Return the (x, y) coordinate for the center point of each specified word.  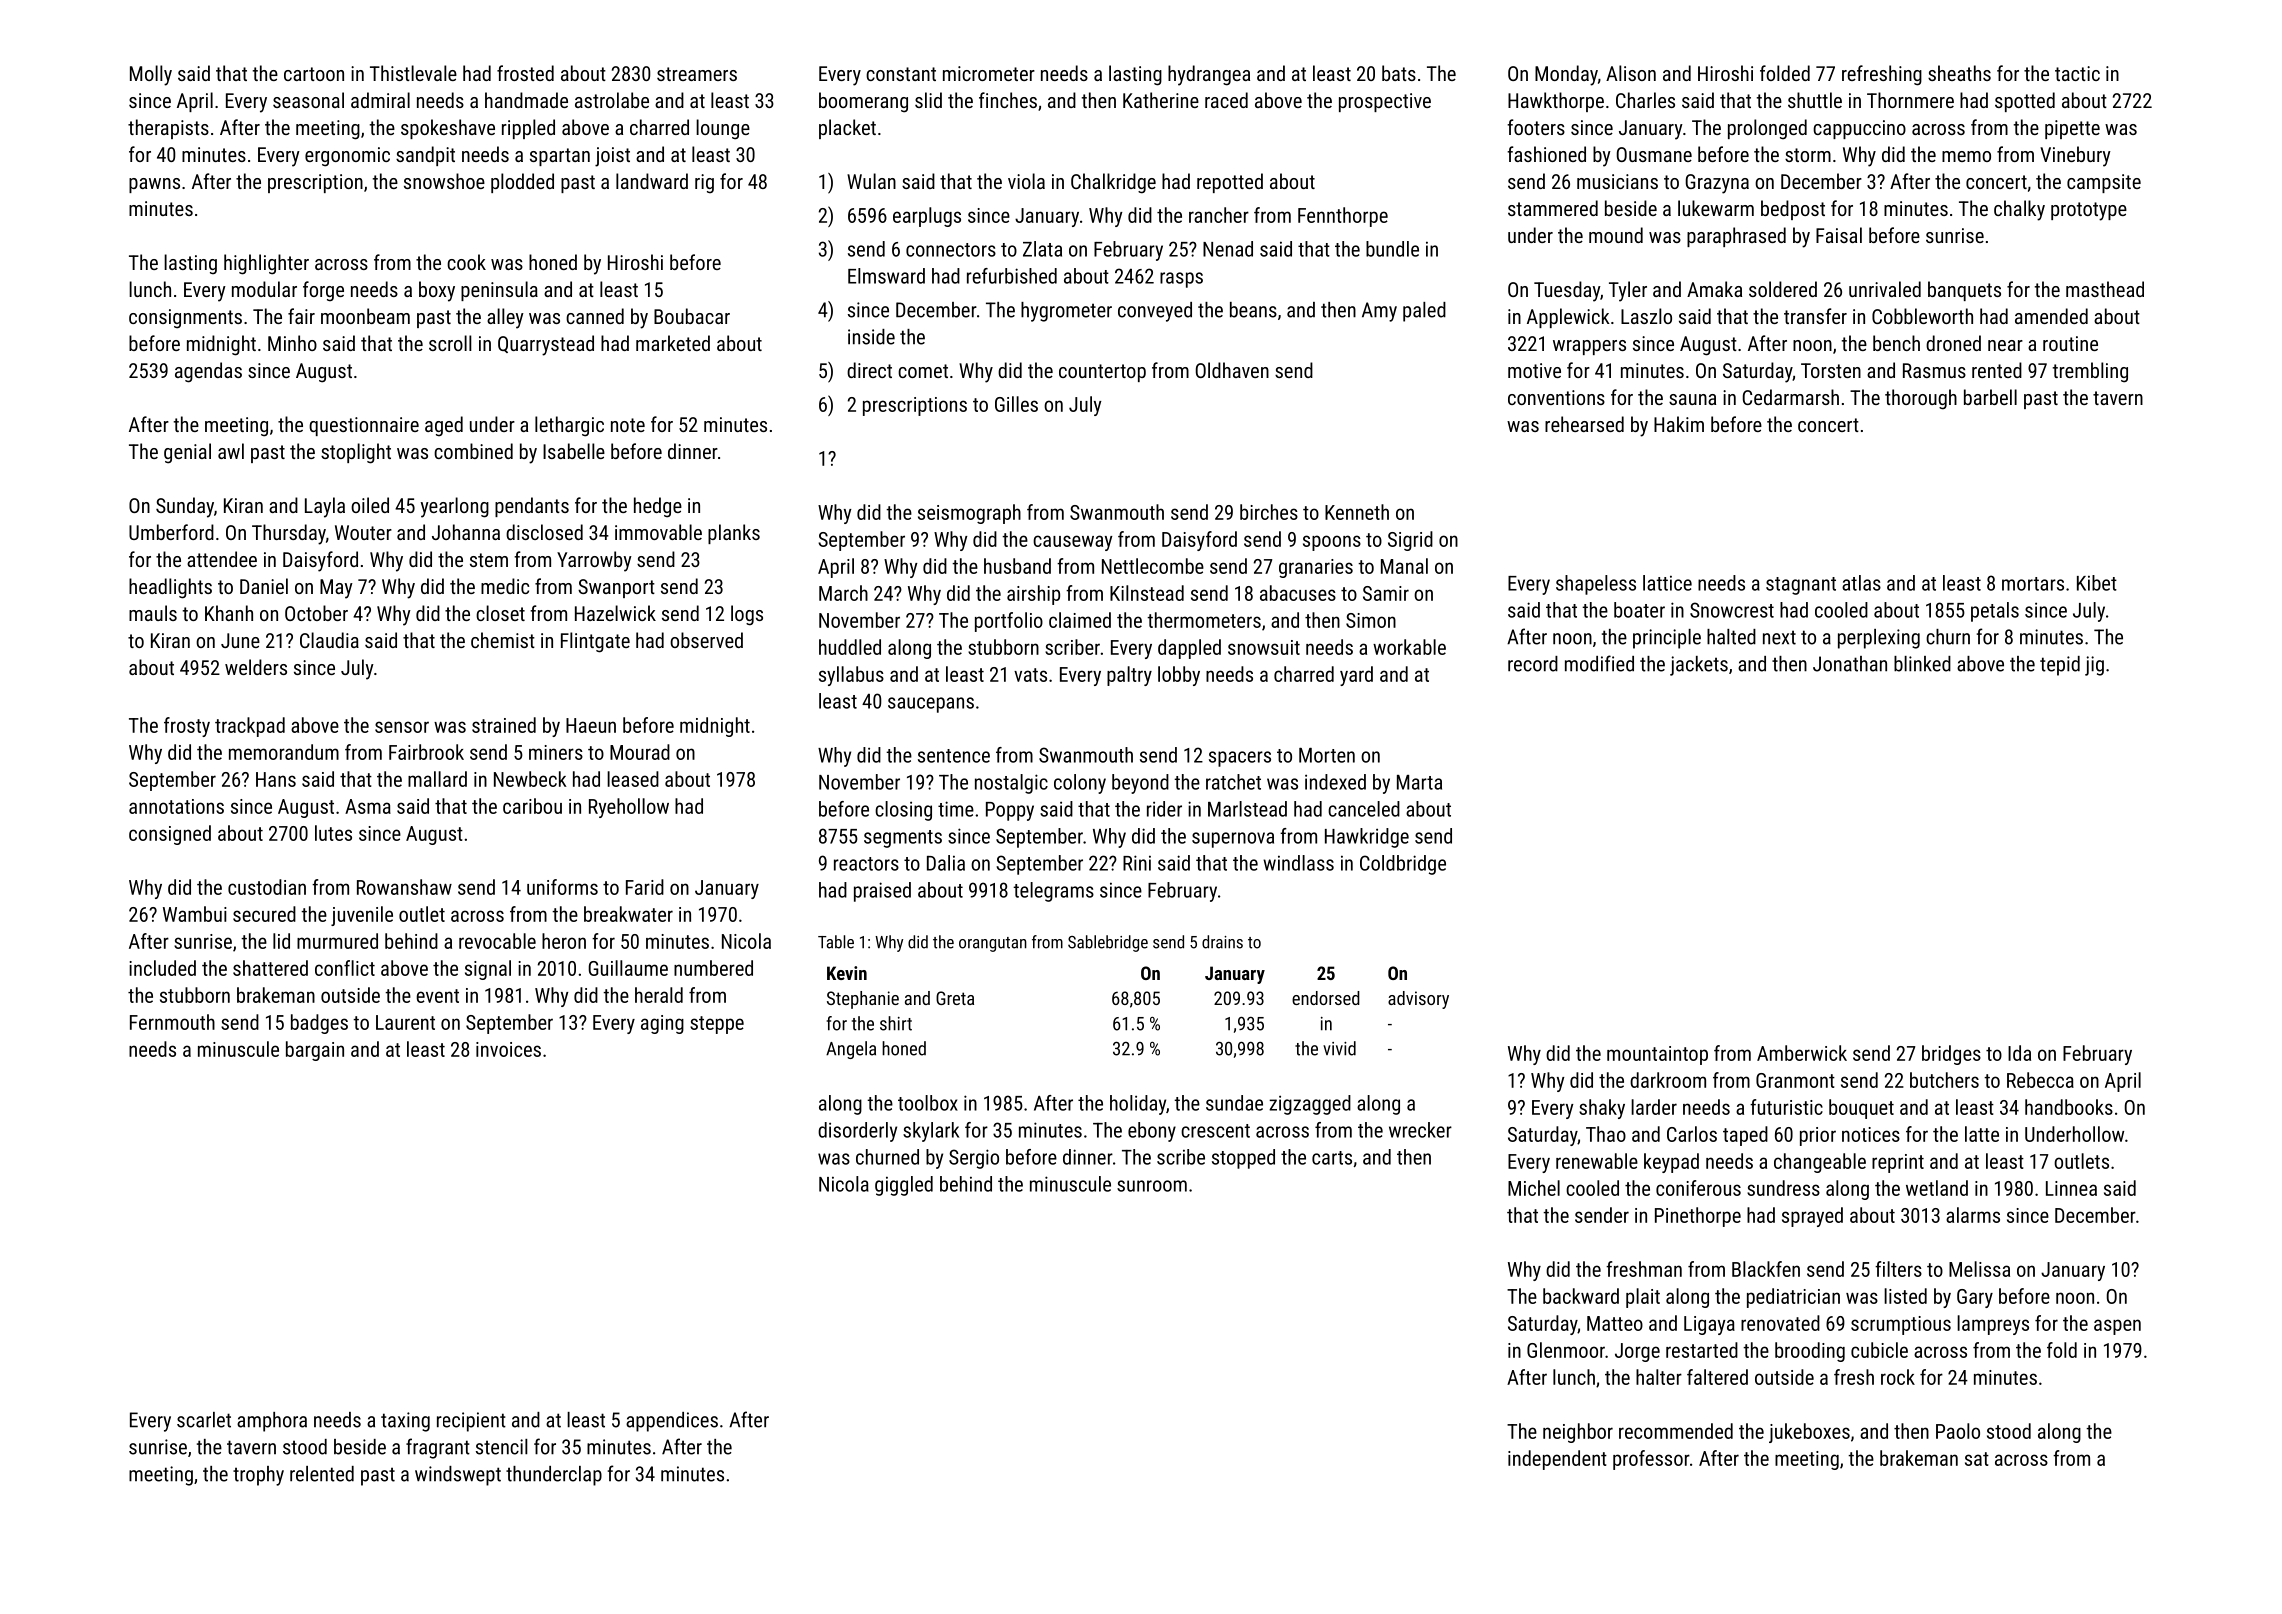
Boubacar (692, 316)
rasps (1181, 280)
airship (1033, 595)
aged (444, 426)
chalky (2019, 210)
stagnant (1801, 586)
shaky (1602, 1109)
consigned (170, 835)
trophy (258, 1476)
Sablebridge (1108, 943)
